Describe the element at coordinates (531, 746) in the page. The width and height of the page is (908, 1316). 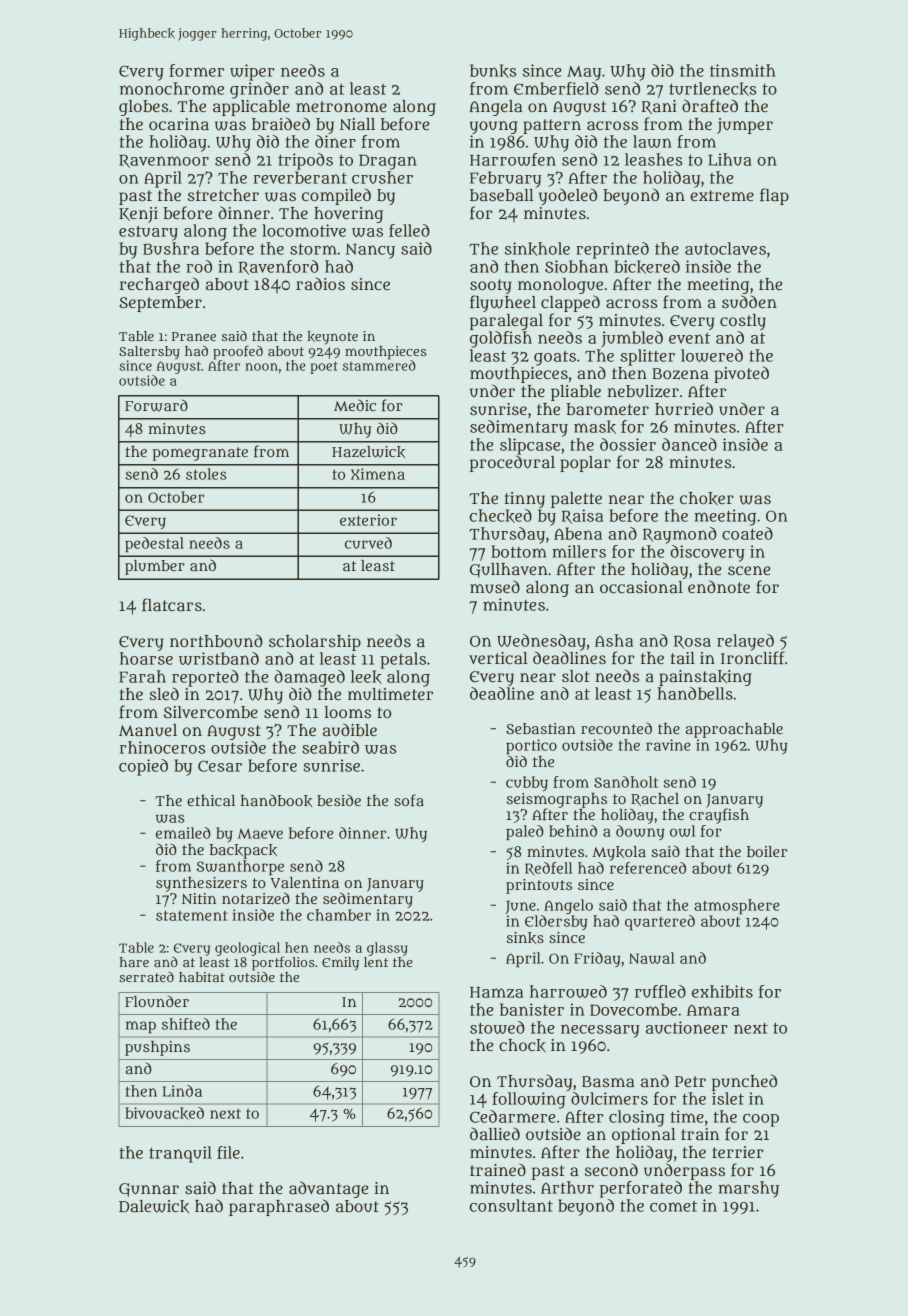
I see `portico` at that location.
